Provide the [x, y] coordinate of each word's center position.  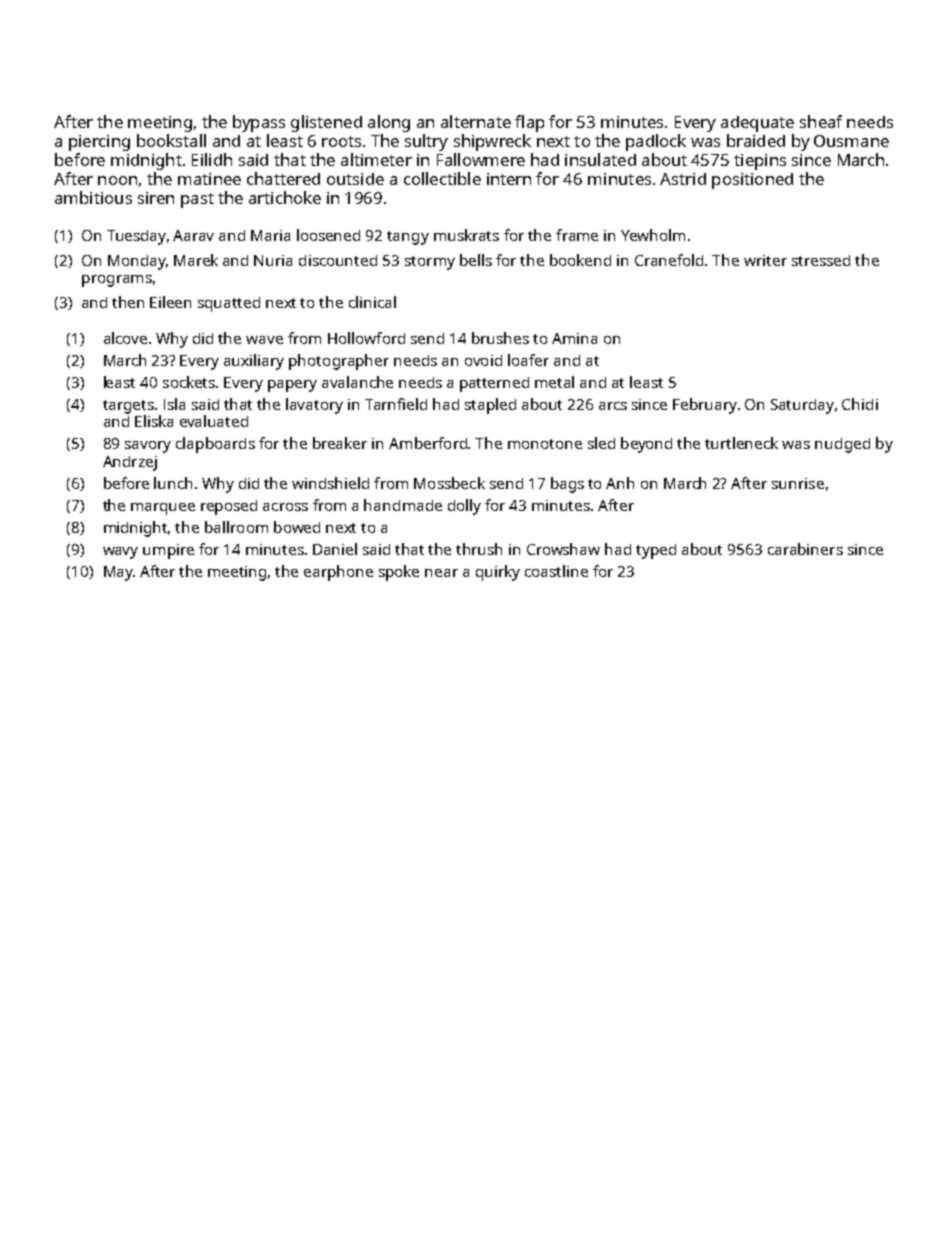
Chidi [860, 404]
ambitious [93, 197]
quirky [498, 573]
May [118, 573]
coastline [556, 571]
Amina [574, 338]
